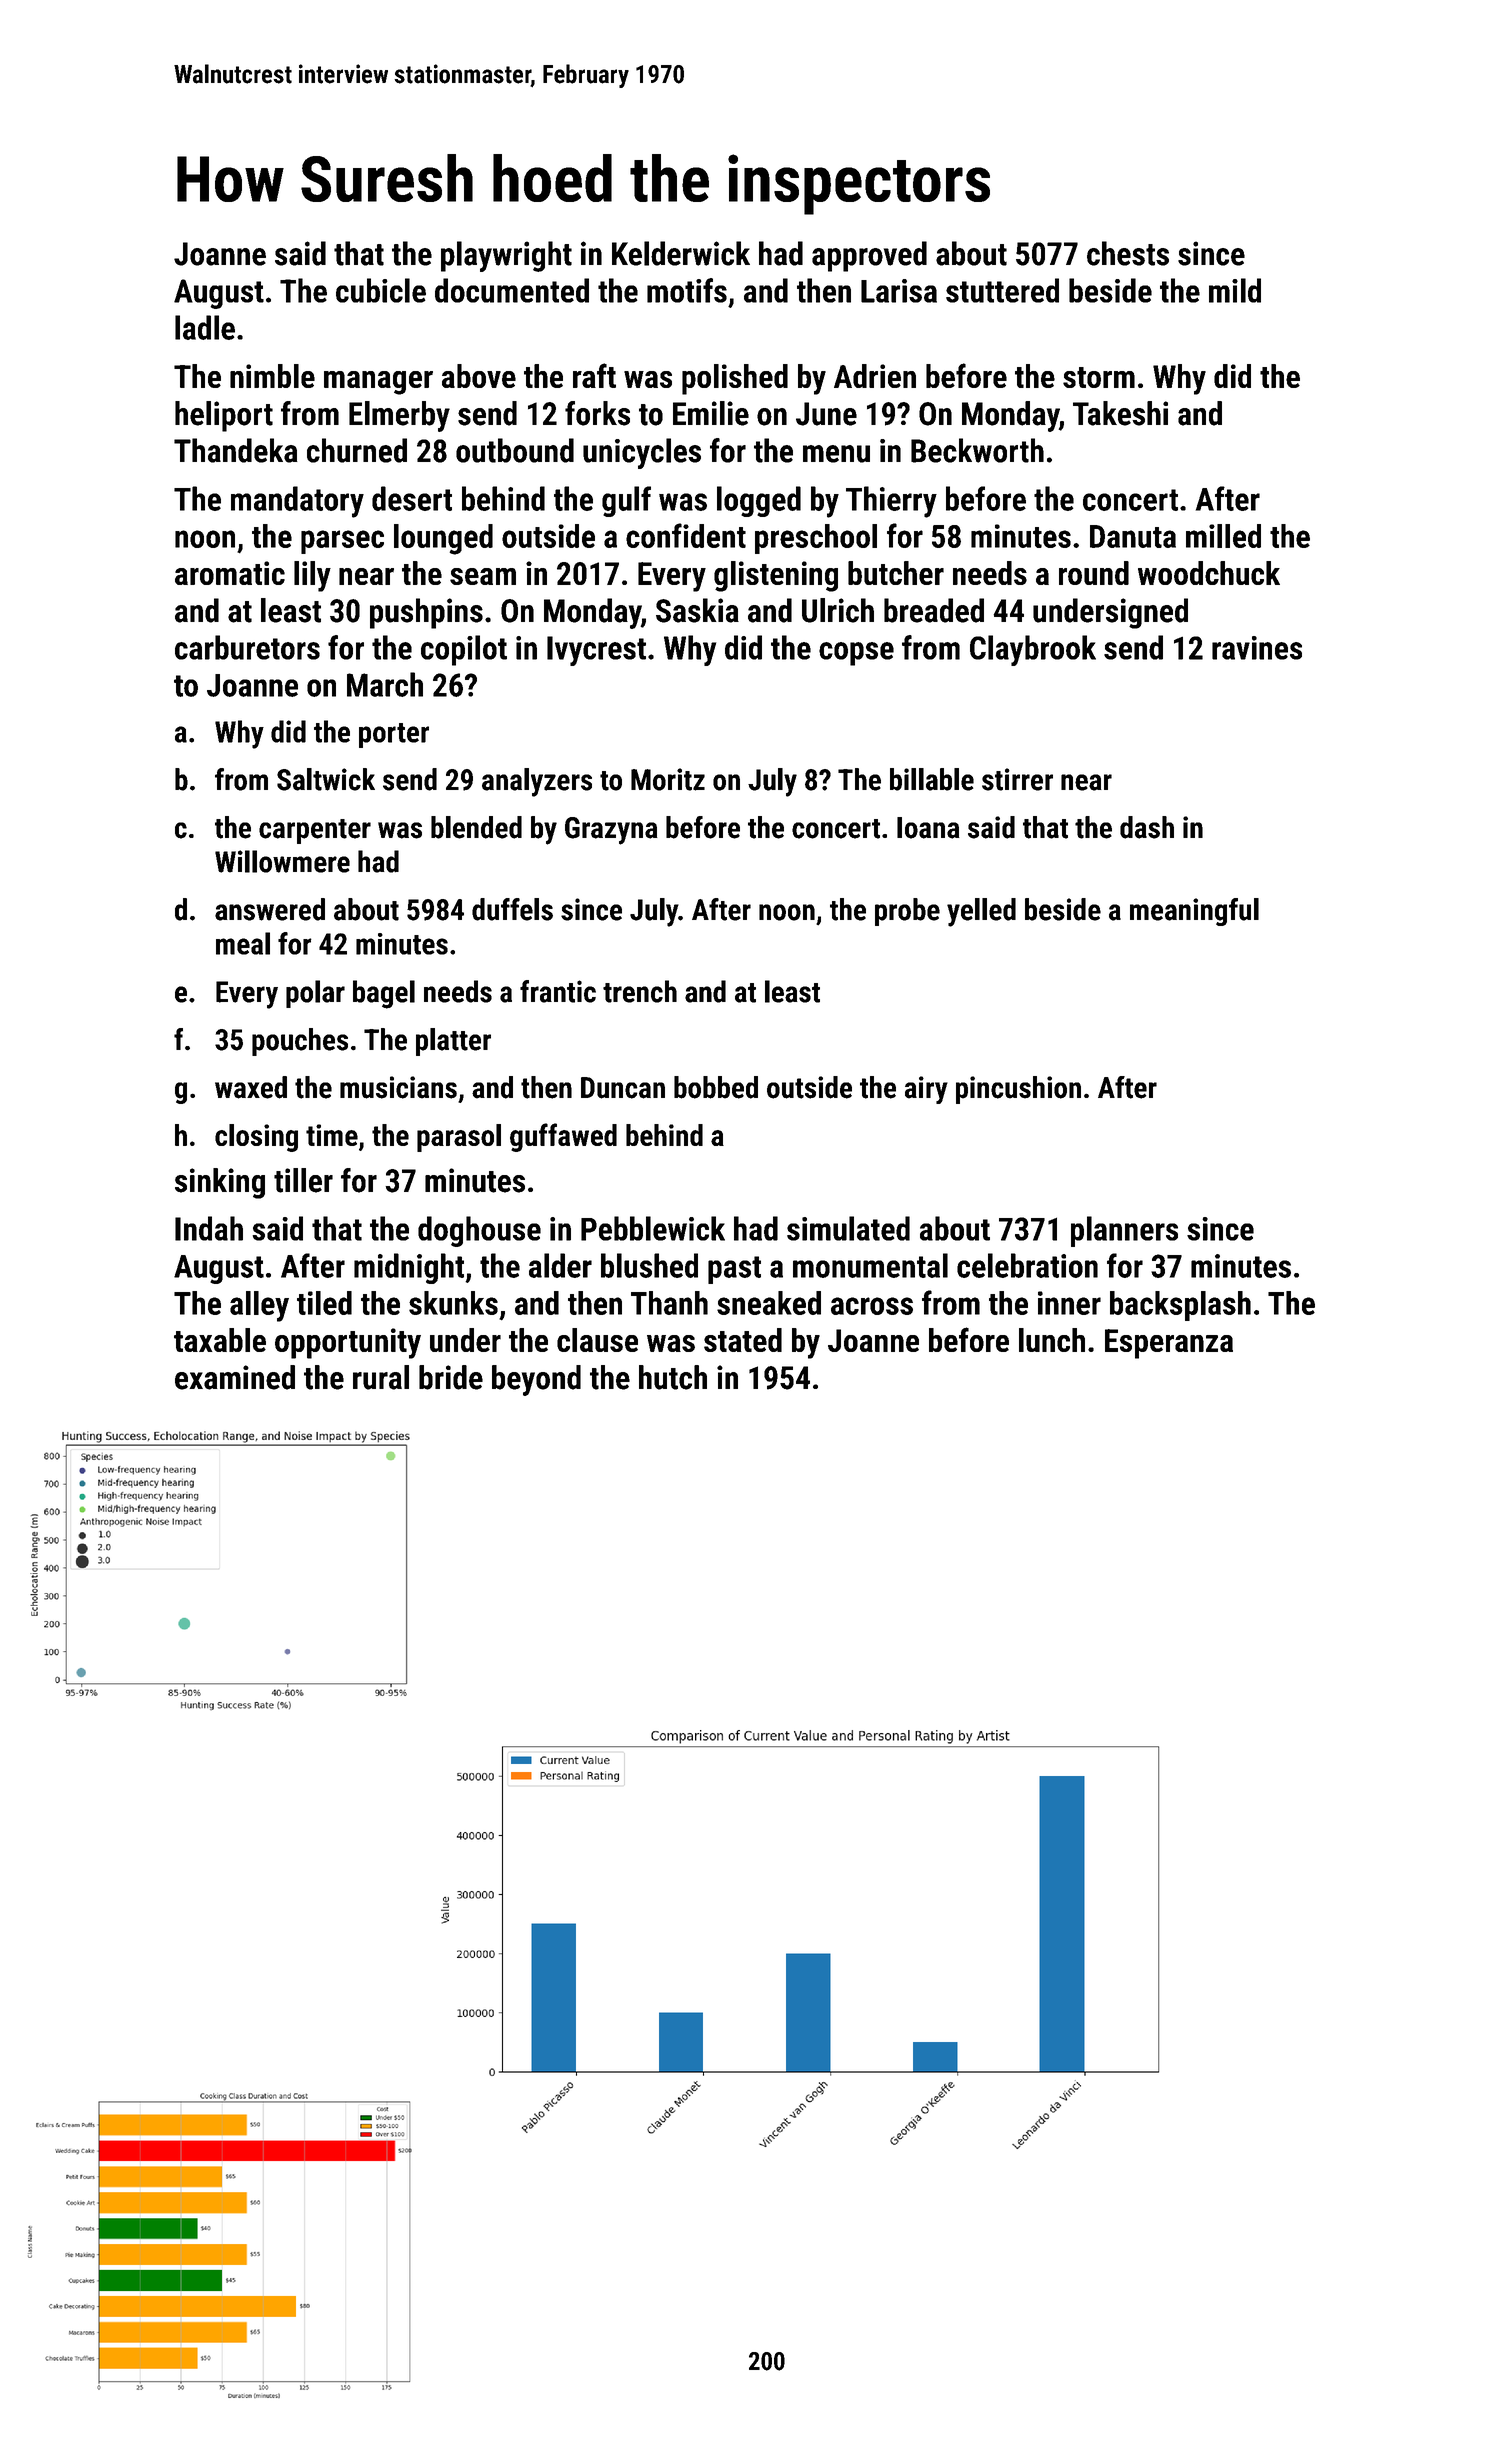 The height and width of the screenshot is (2464, 1496). Describe the element at coordinates (235, 1377) in the screenshot. I see `examined` at that location.
